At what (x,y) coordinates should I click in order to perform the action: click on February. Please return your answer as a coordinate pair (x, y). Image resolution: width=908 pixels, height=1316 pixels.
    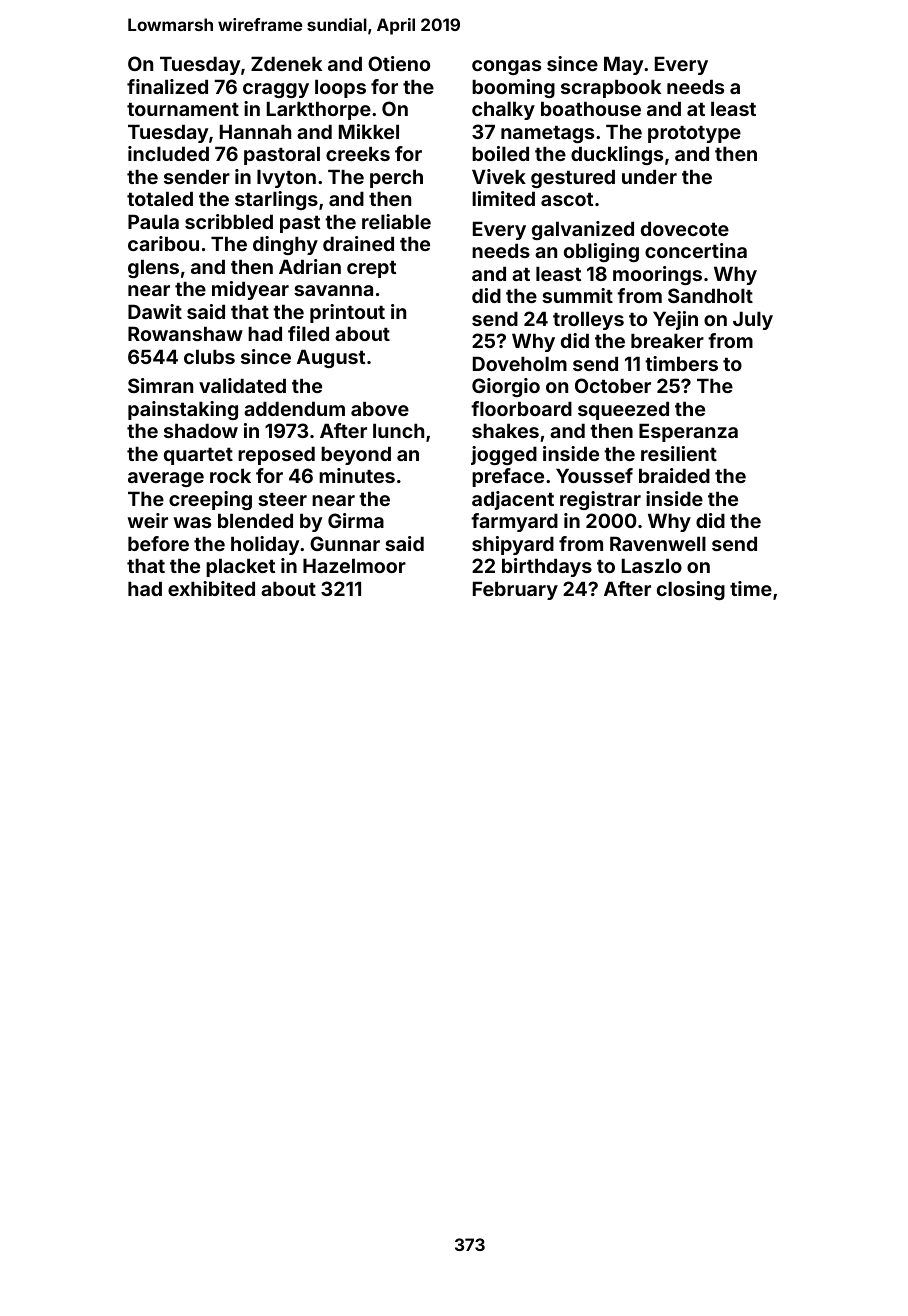
    Looking at the image, I should click on (515, 590).
